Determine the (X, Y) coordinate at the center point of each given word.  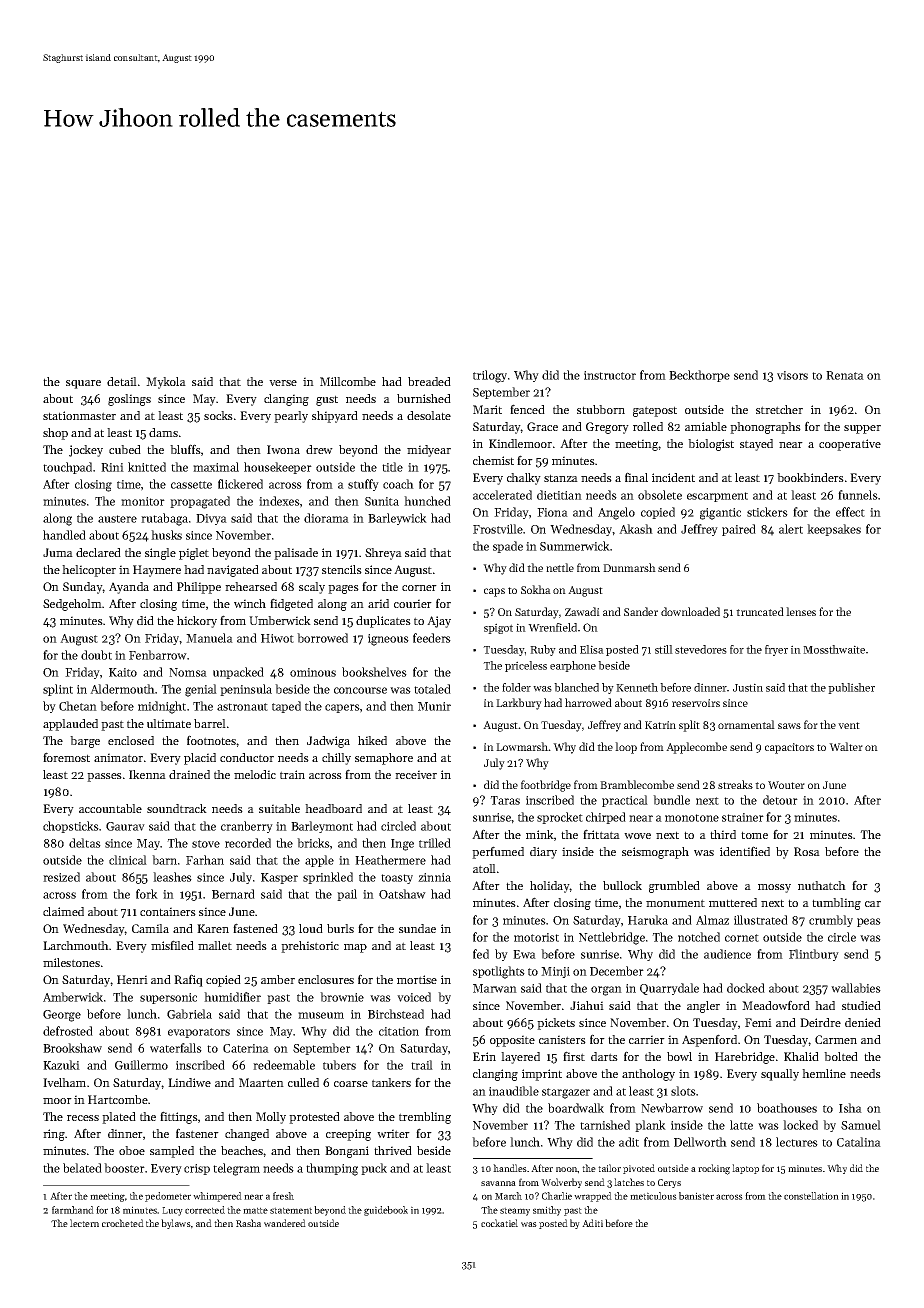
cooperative (850, 445)
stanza (561, 478)
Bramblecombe (637, 784)
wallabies (856, 988)
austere (117, 519)
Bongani (347, 1152)
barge (85, 742)
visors (792, 375)
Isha (850, 1108)
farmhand (73, 1210)
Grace (542, 426)
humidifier (232, 997)
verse (283, 383)
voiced (414, 997)
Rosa (807, 851)
